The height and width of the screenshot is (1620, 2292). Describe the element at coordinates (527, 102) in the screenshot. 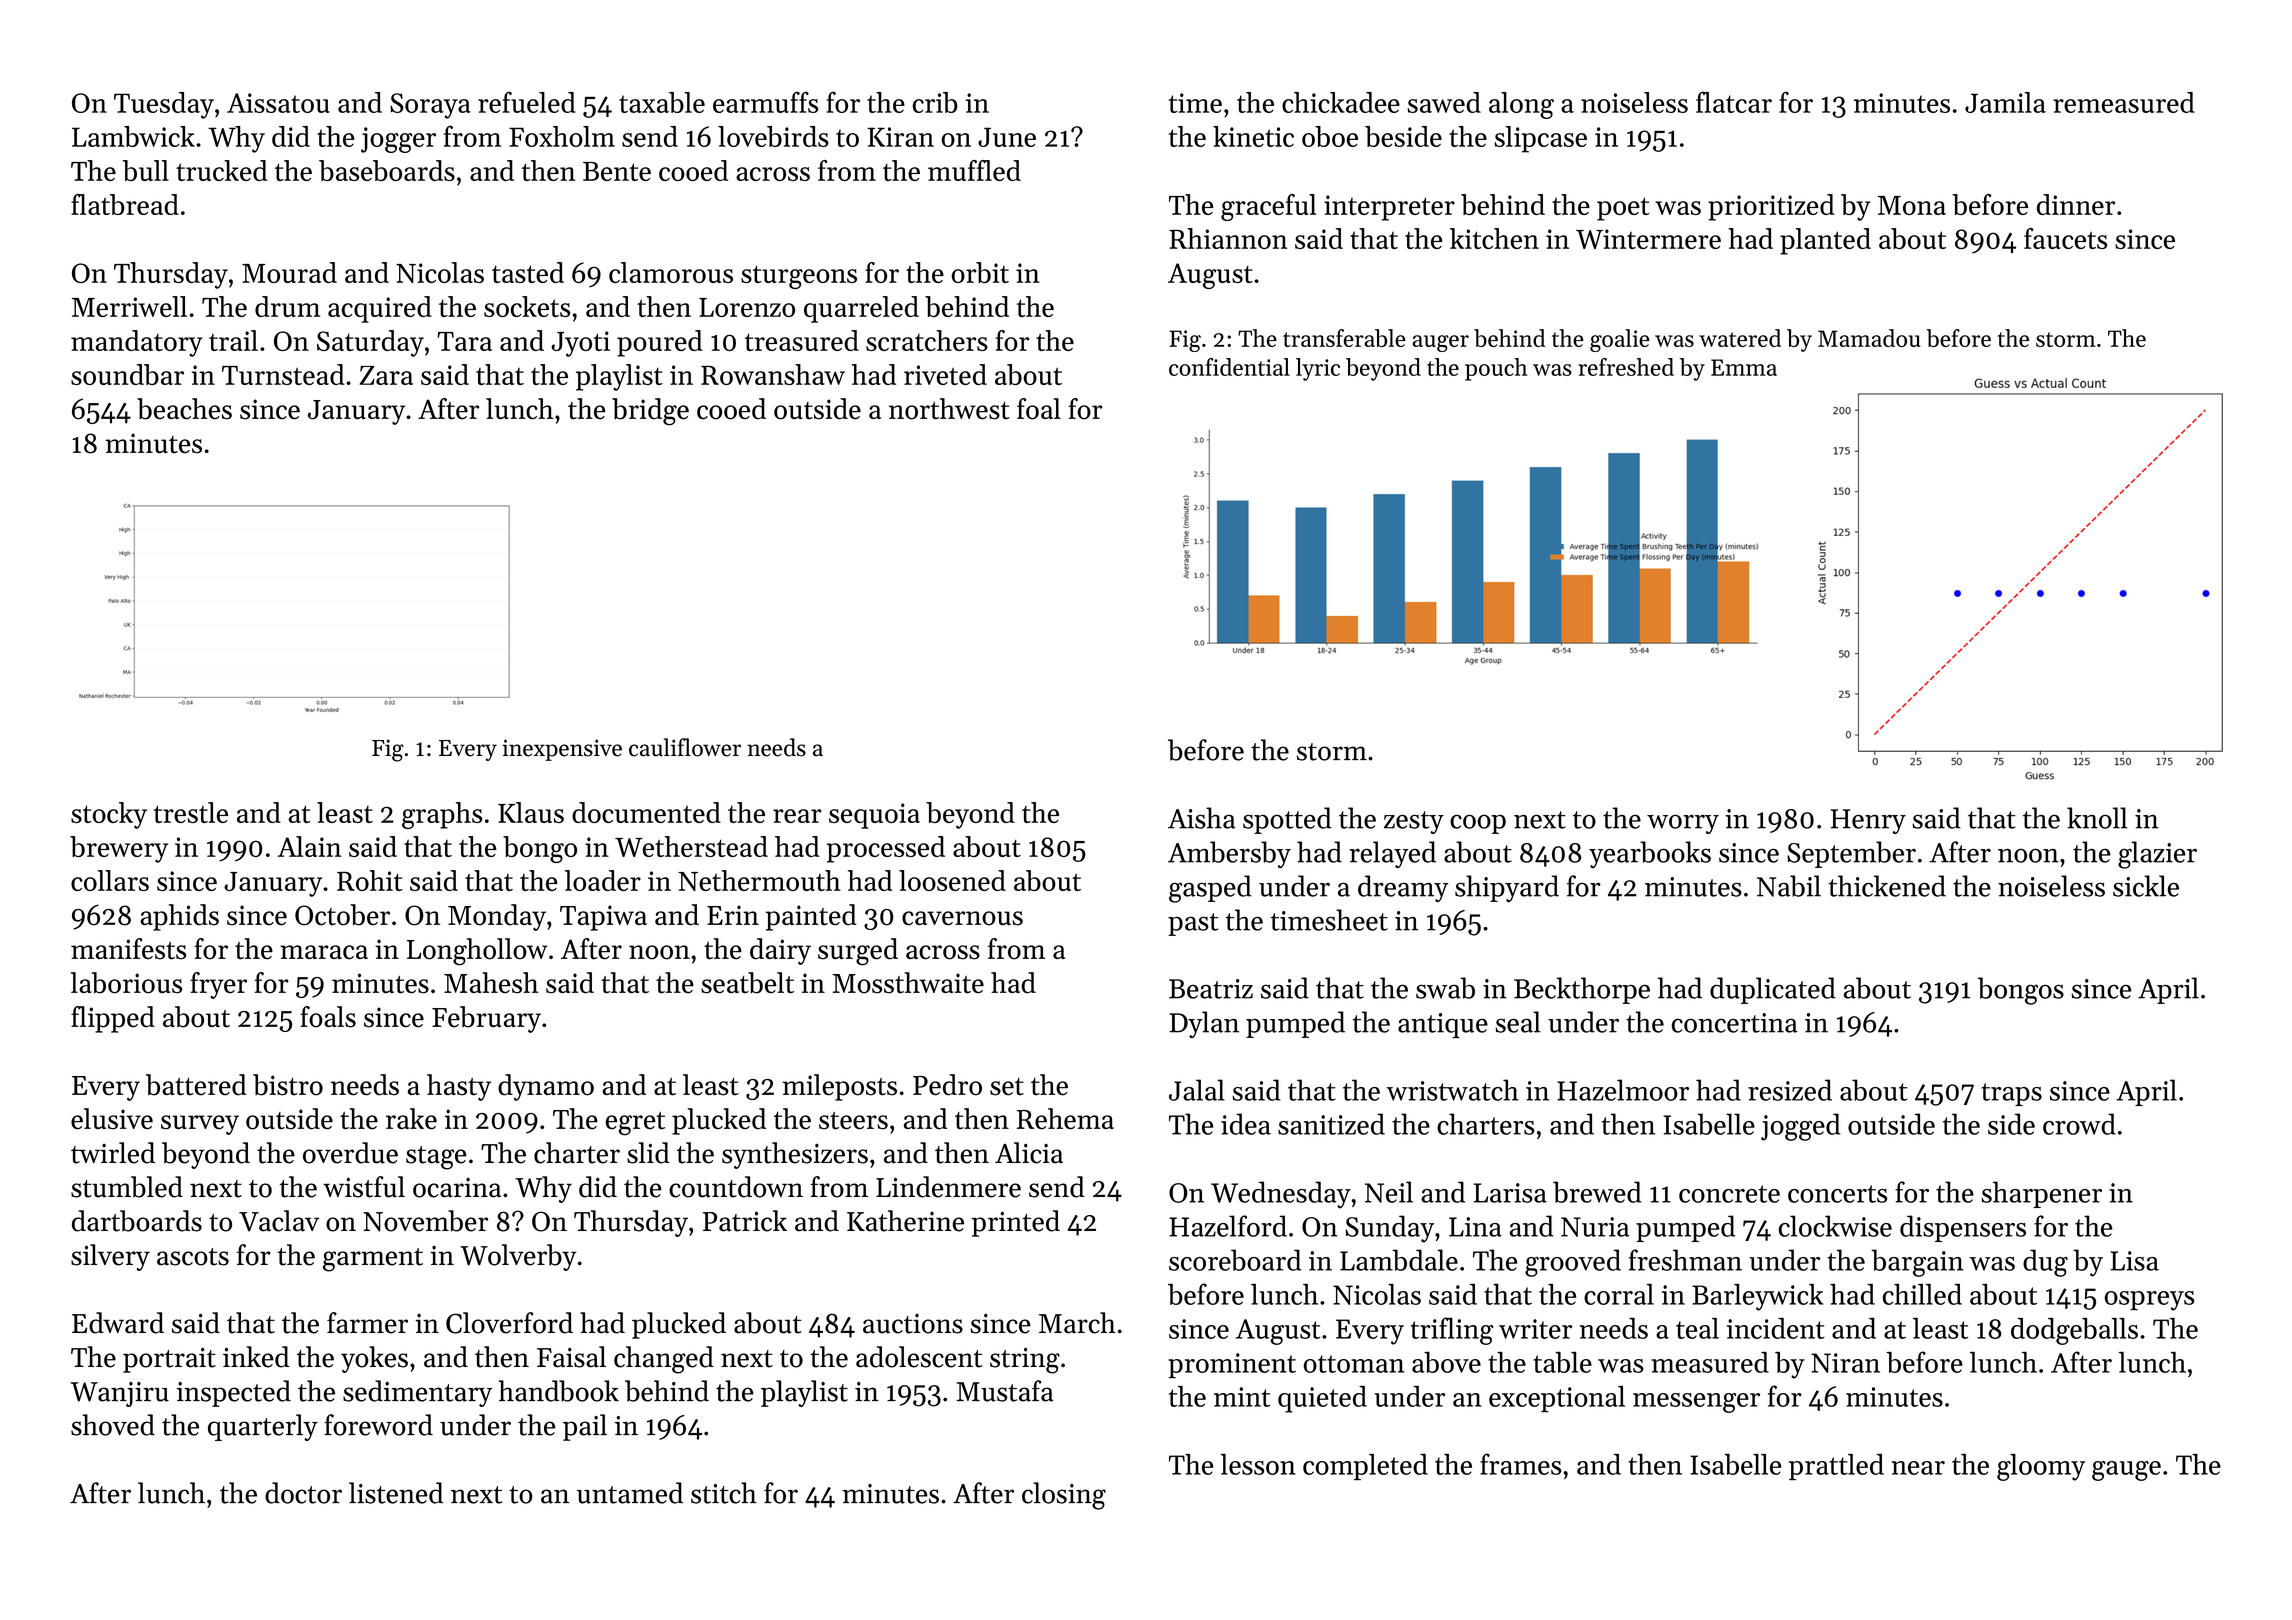

I see `refueled` at that location.
